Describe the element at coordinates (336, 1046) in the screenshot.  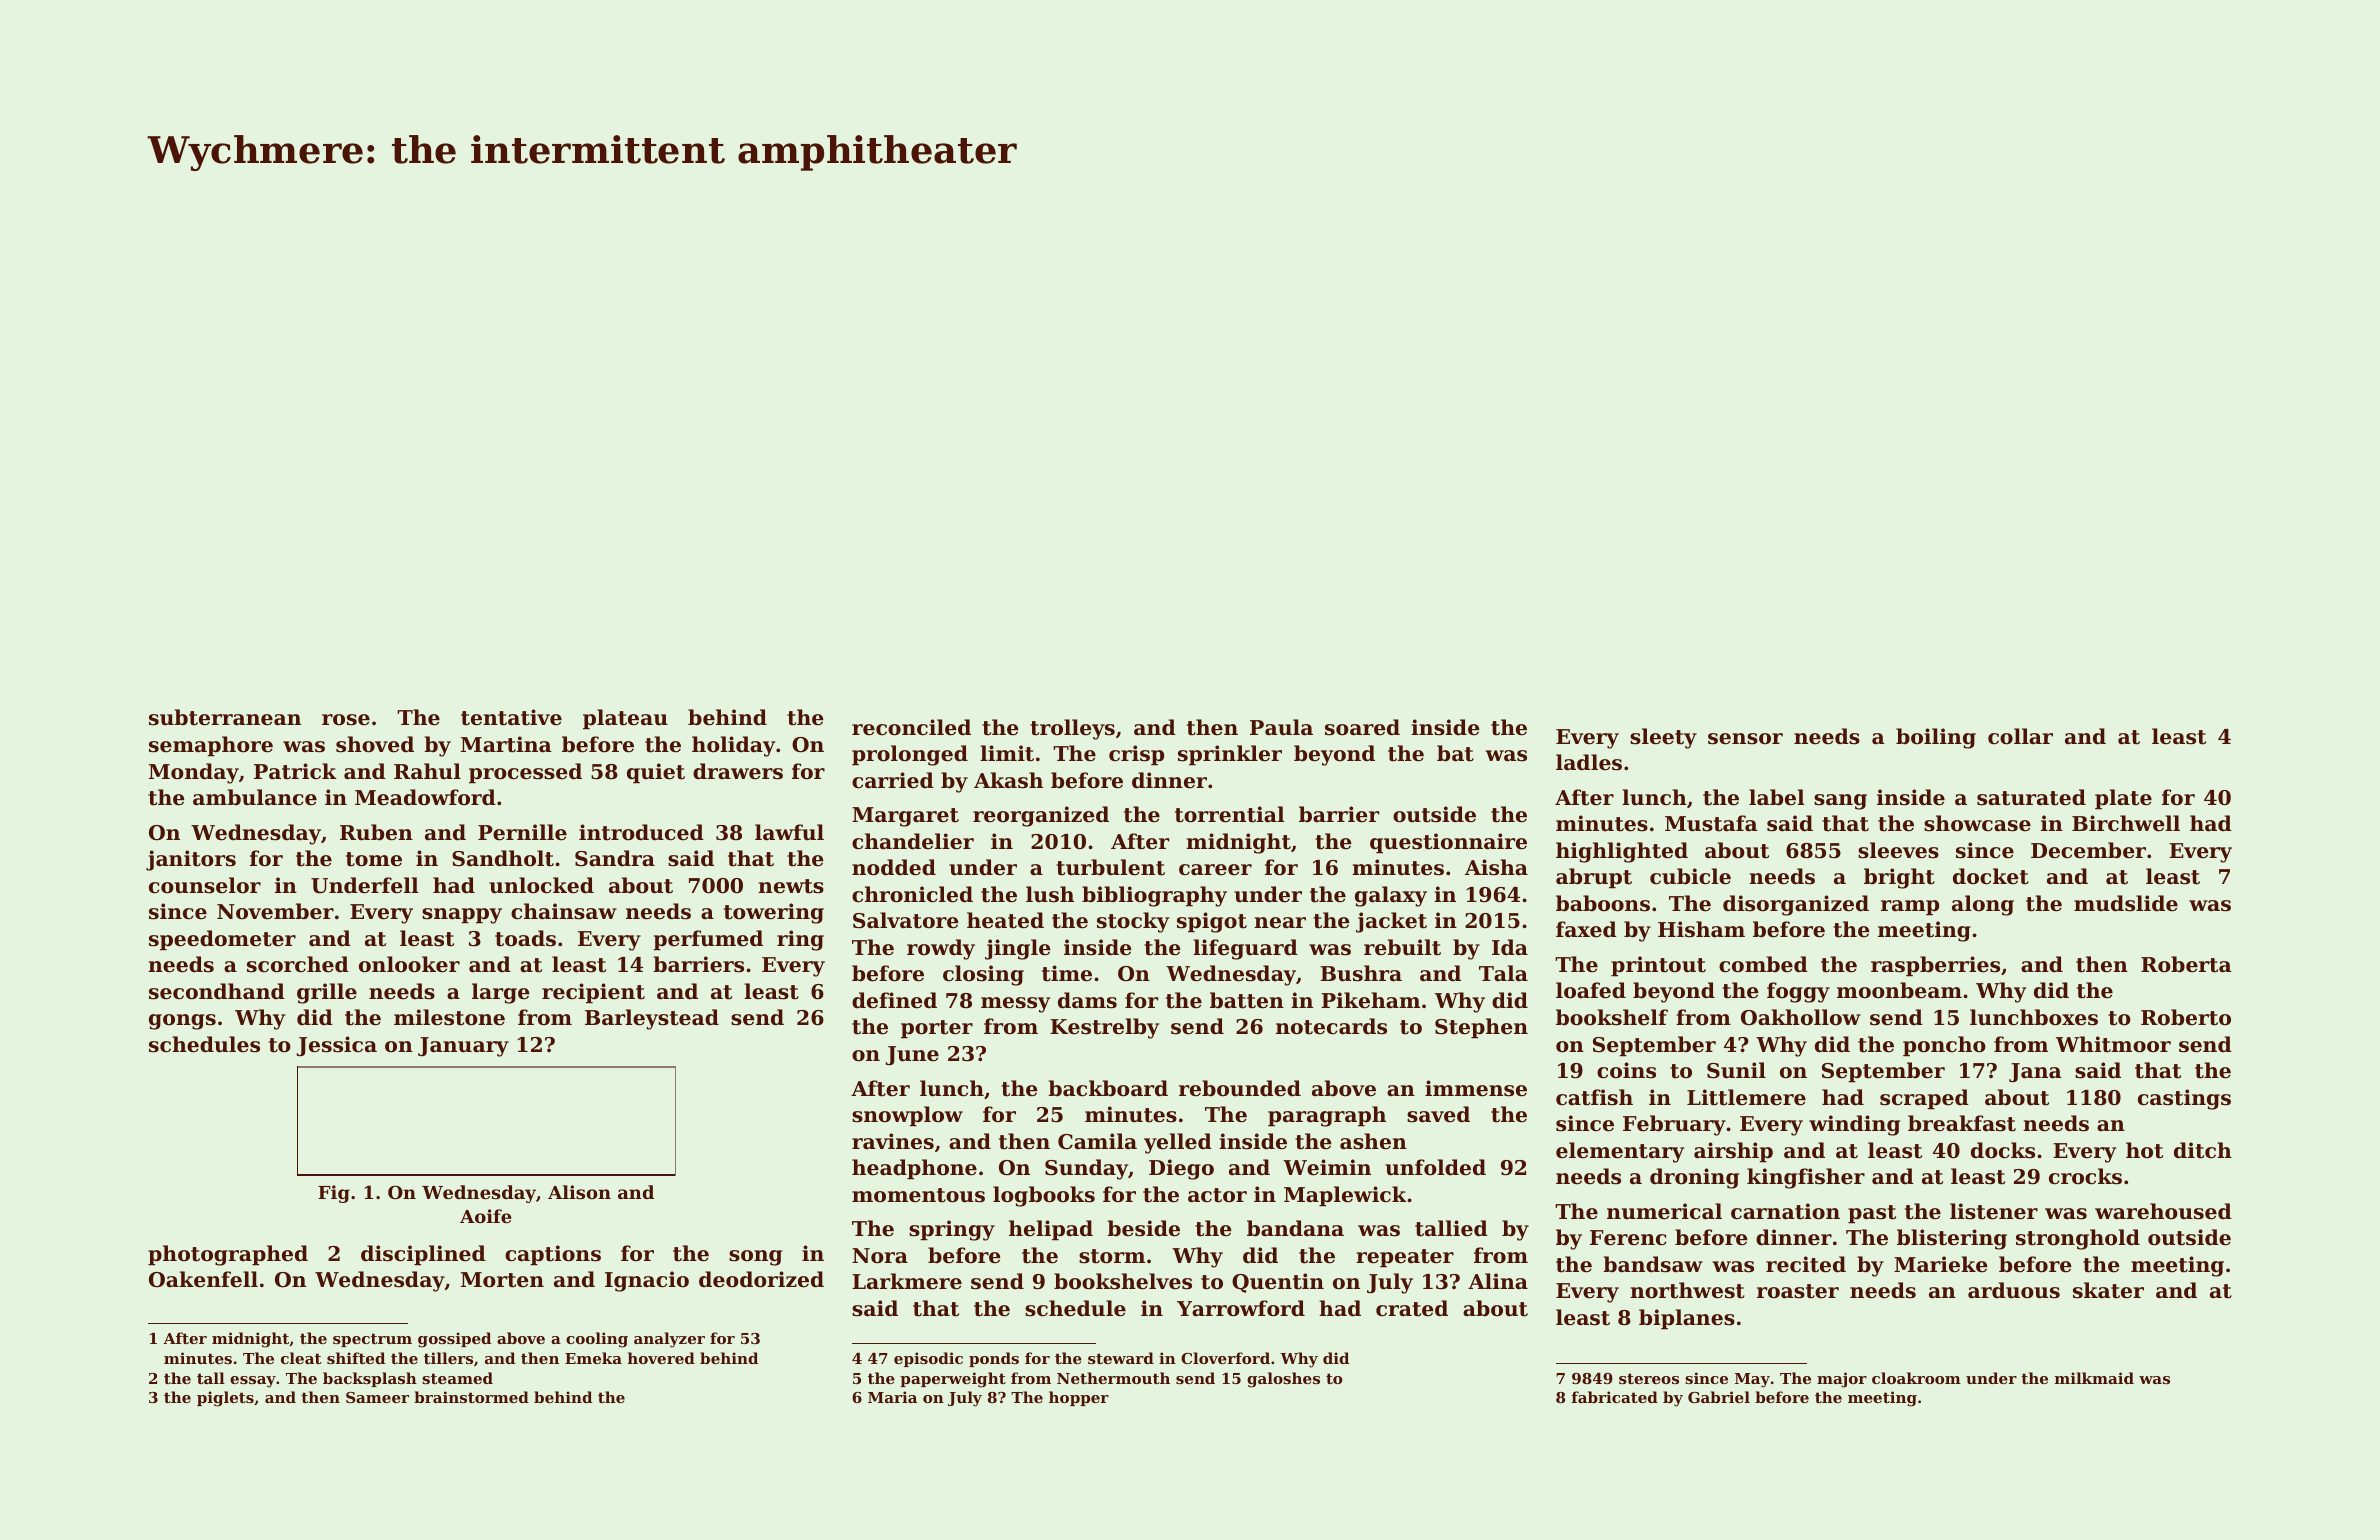
I see `Jessica` at that location.
